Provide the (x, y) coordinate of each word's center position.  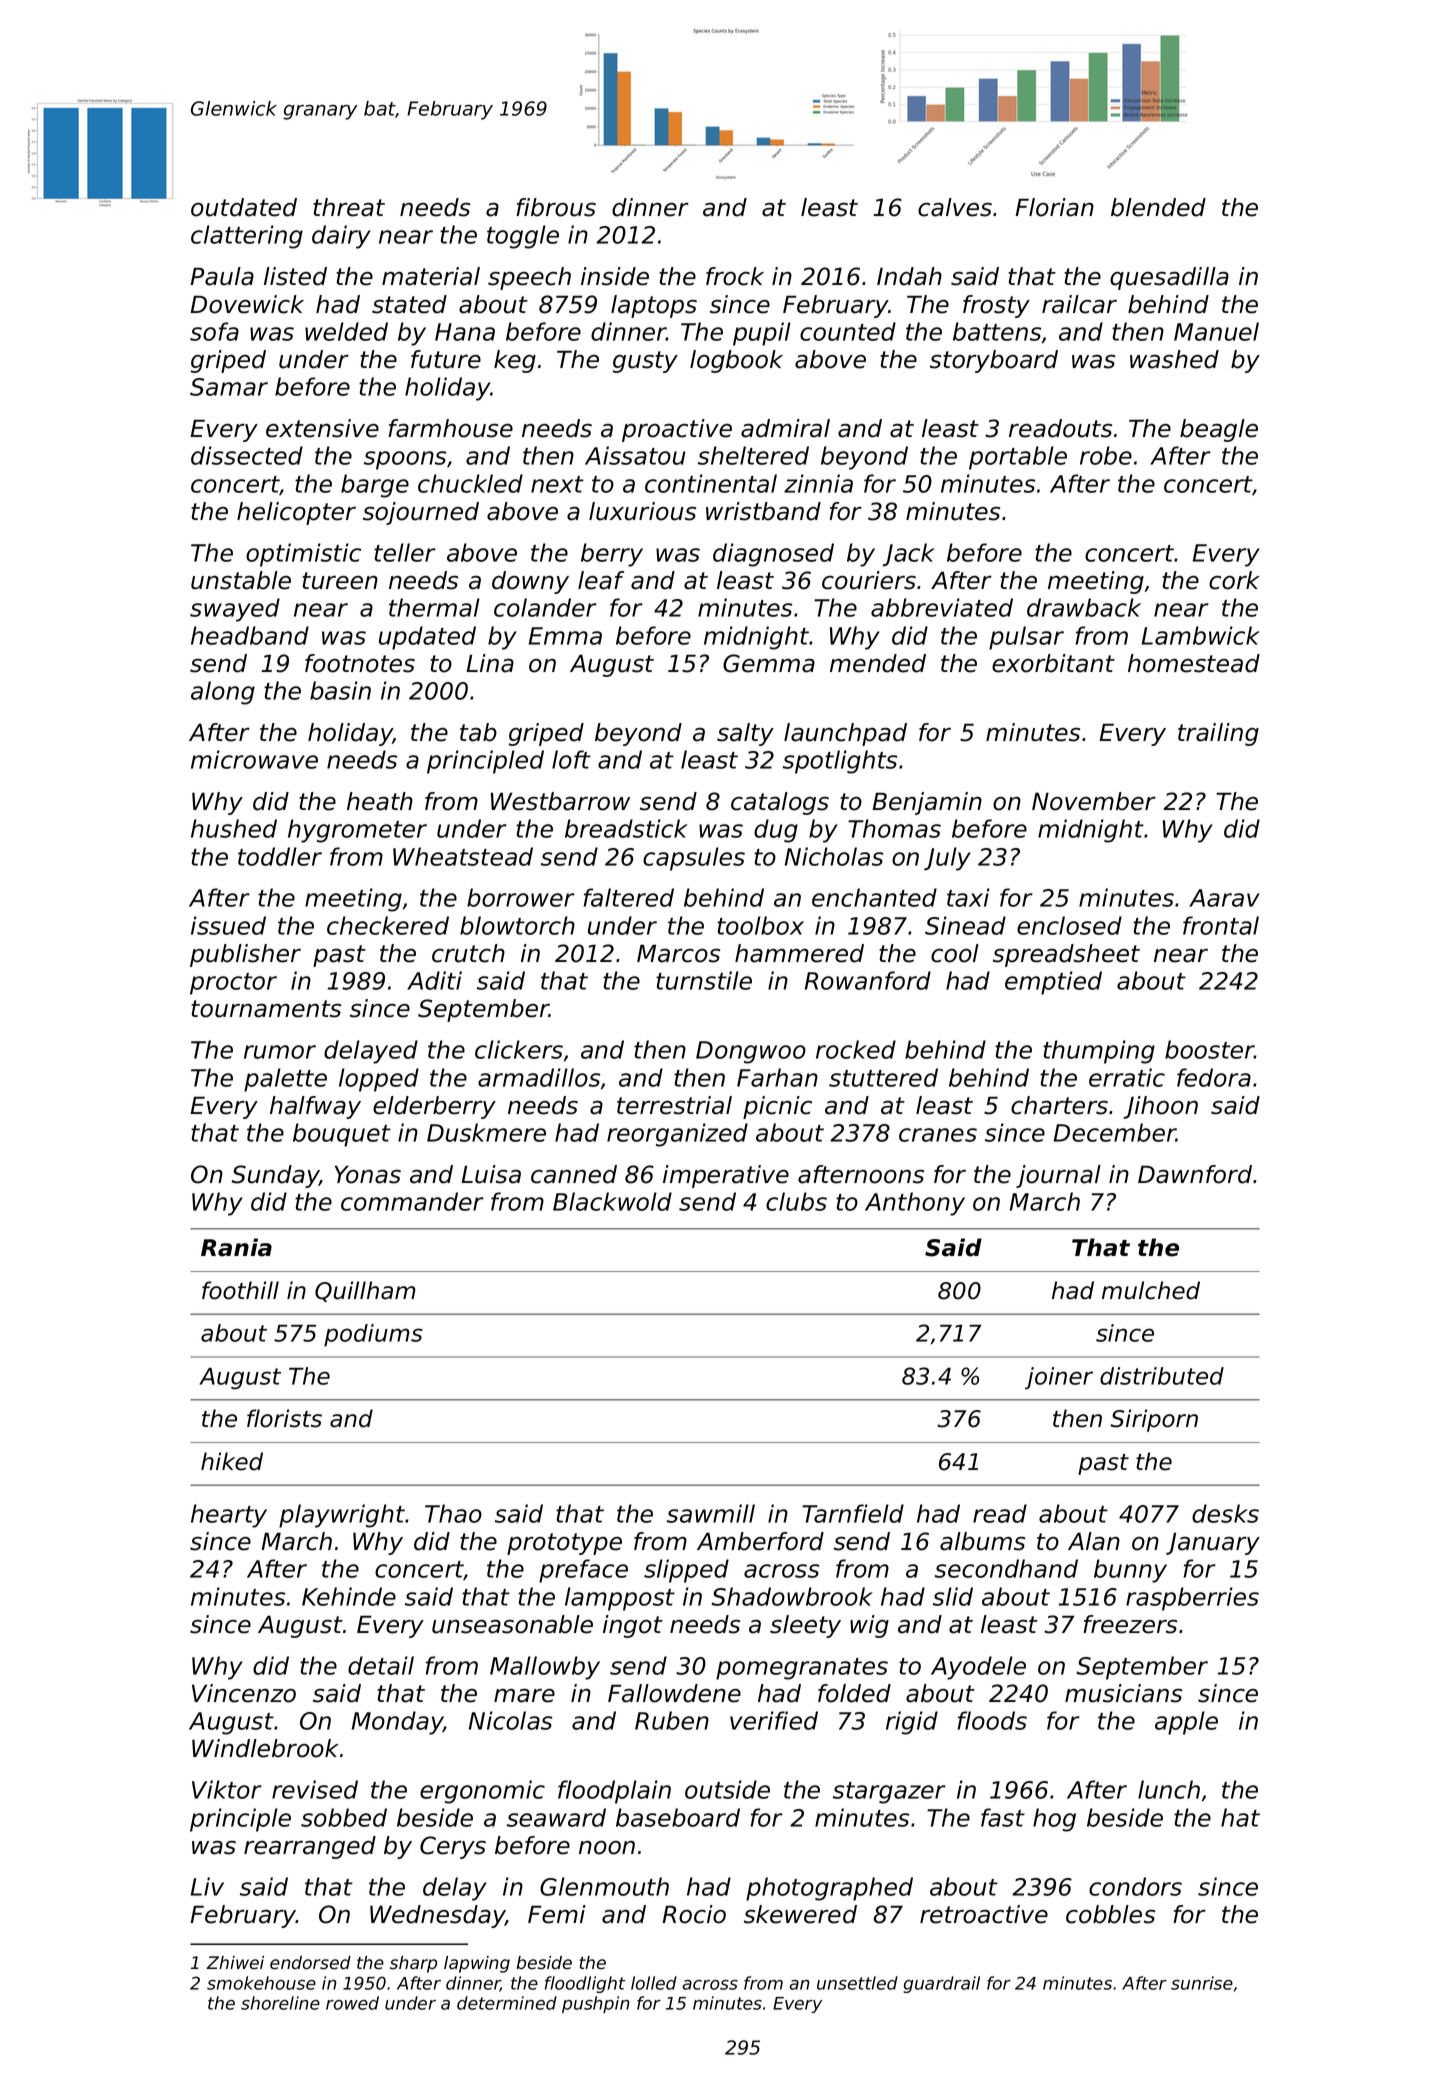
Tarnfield (853, 1513)
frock (735, 276)
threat (349, 207)
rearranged (310, 1847)
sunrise (1202, 1983)
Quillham (365, 1291)
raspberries (1192, 1599)
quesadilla (1169, 278)
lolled (654, 1983)
